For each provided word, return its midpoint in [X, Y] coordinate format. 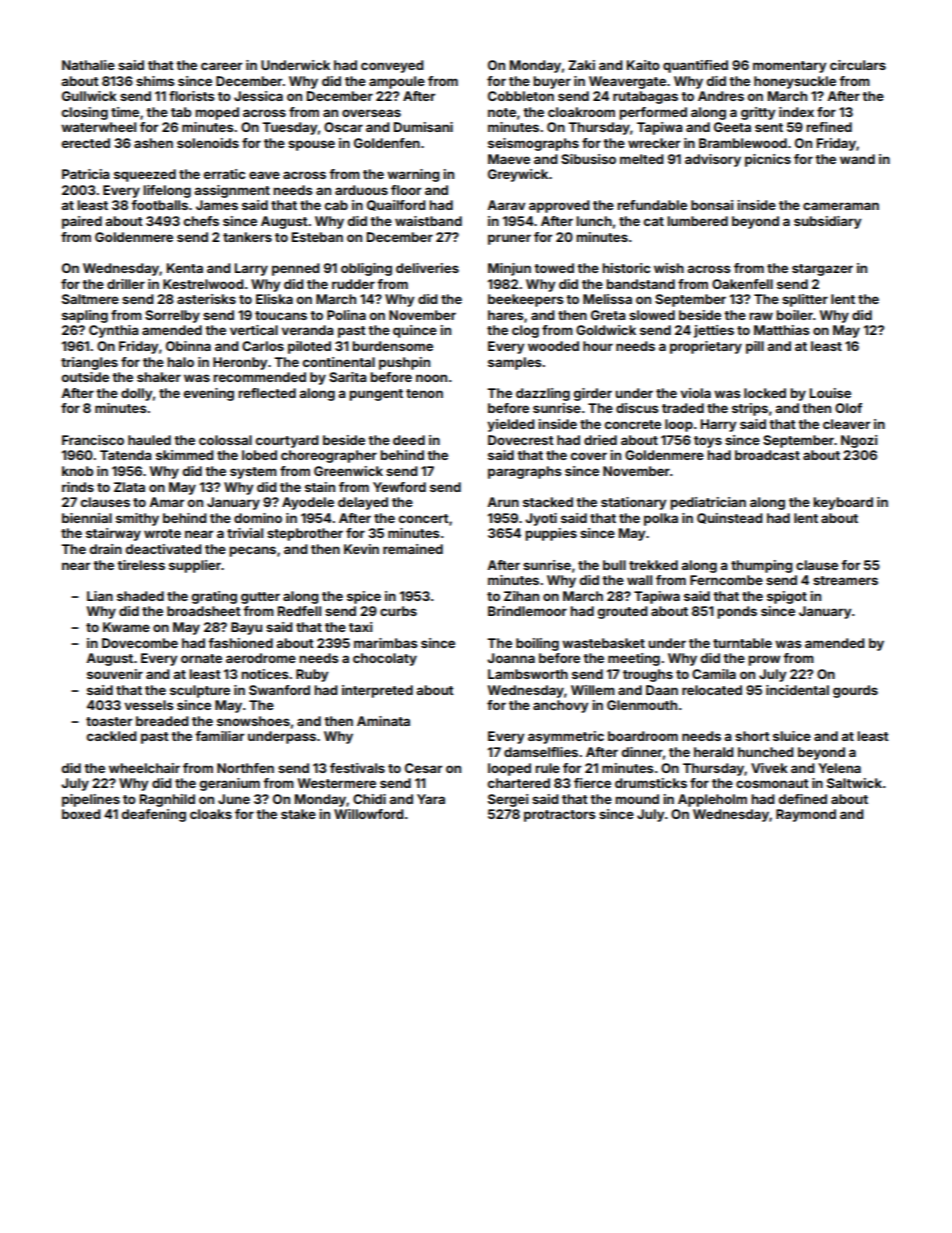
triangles [89, 363]
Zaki [581, 65]
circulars [858, 65]
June [234, 799]
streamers [845, 580]
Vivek [769, 768]
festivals [357, 768]
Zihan [521, 596]
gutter [260, 598]
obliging [366, 269]
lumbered [697, 221]
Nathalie [88, 65]
